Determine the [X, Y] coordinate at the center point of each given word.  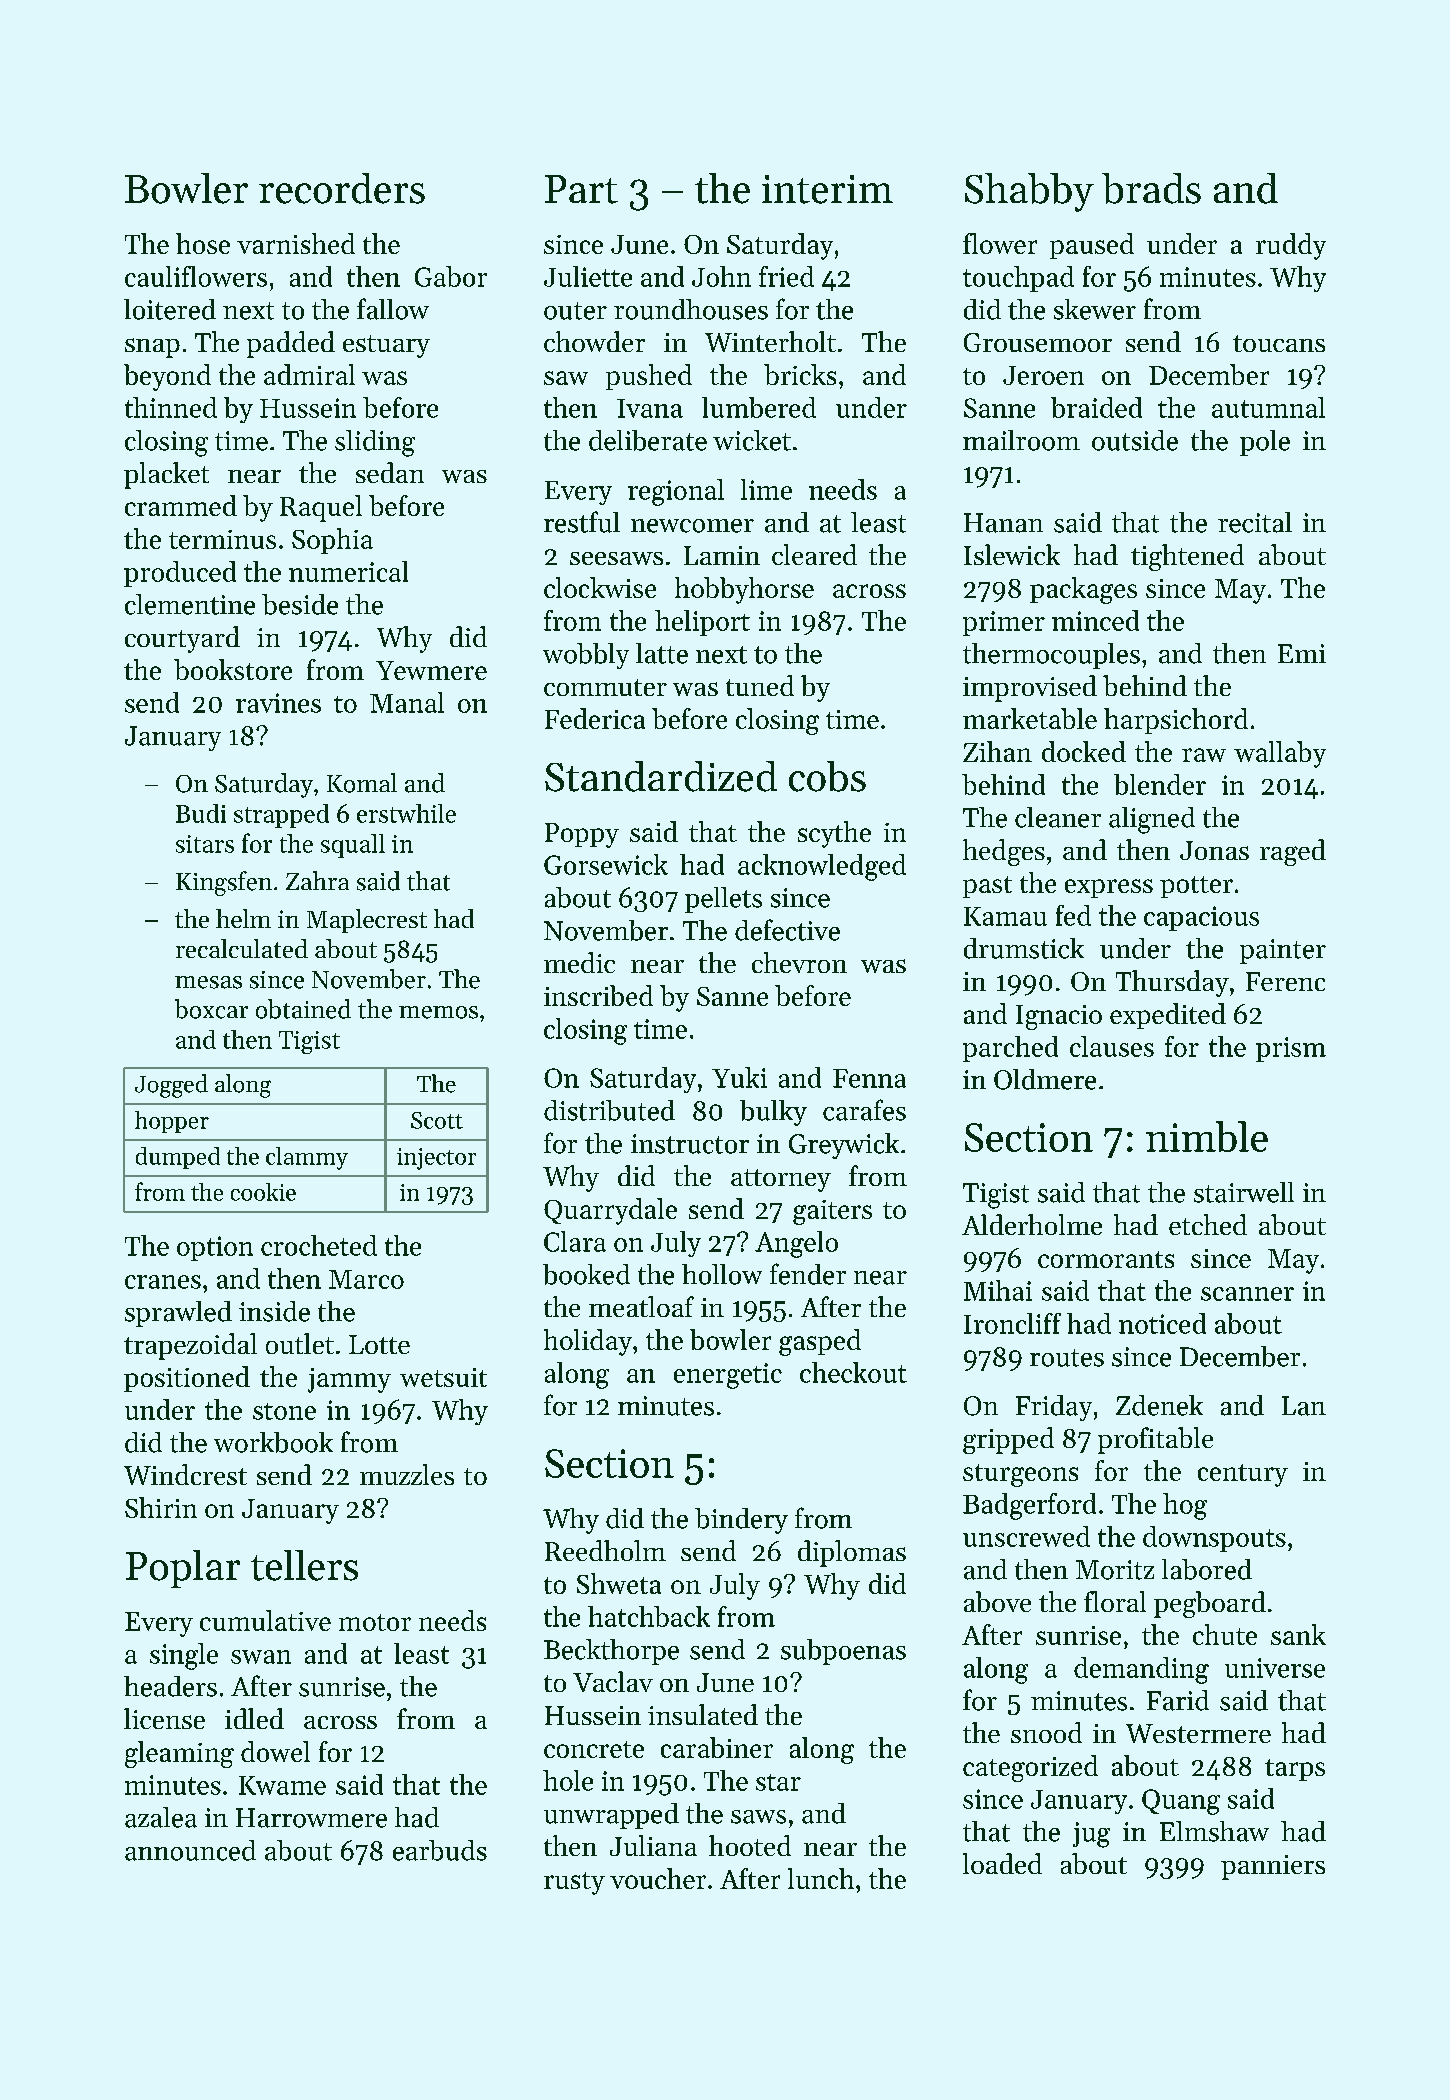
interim [827, 189]
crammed [181, 505]
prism [1291, 1049]
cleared [814, 554]
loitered [170, 309]
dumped [178, 1158]
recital [1255, 522]
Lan [1304, 1406]
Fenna [869, 1078]
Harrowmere [311, 1818]
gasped [820, 1342]
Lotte [379, 1344]
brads [1151, 188]
